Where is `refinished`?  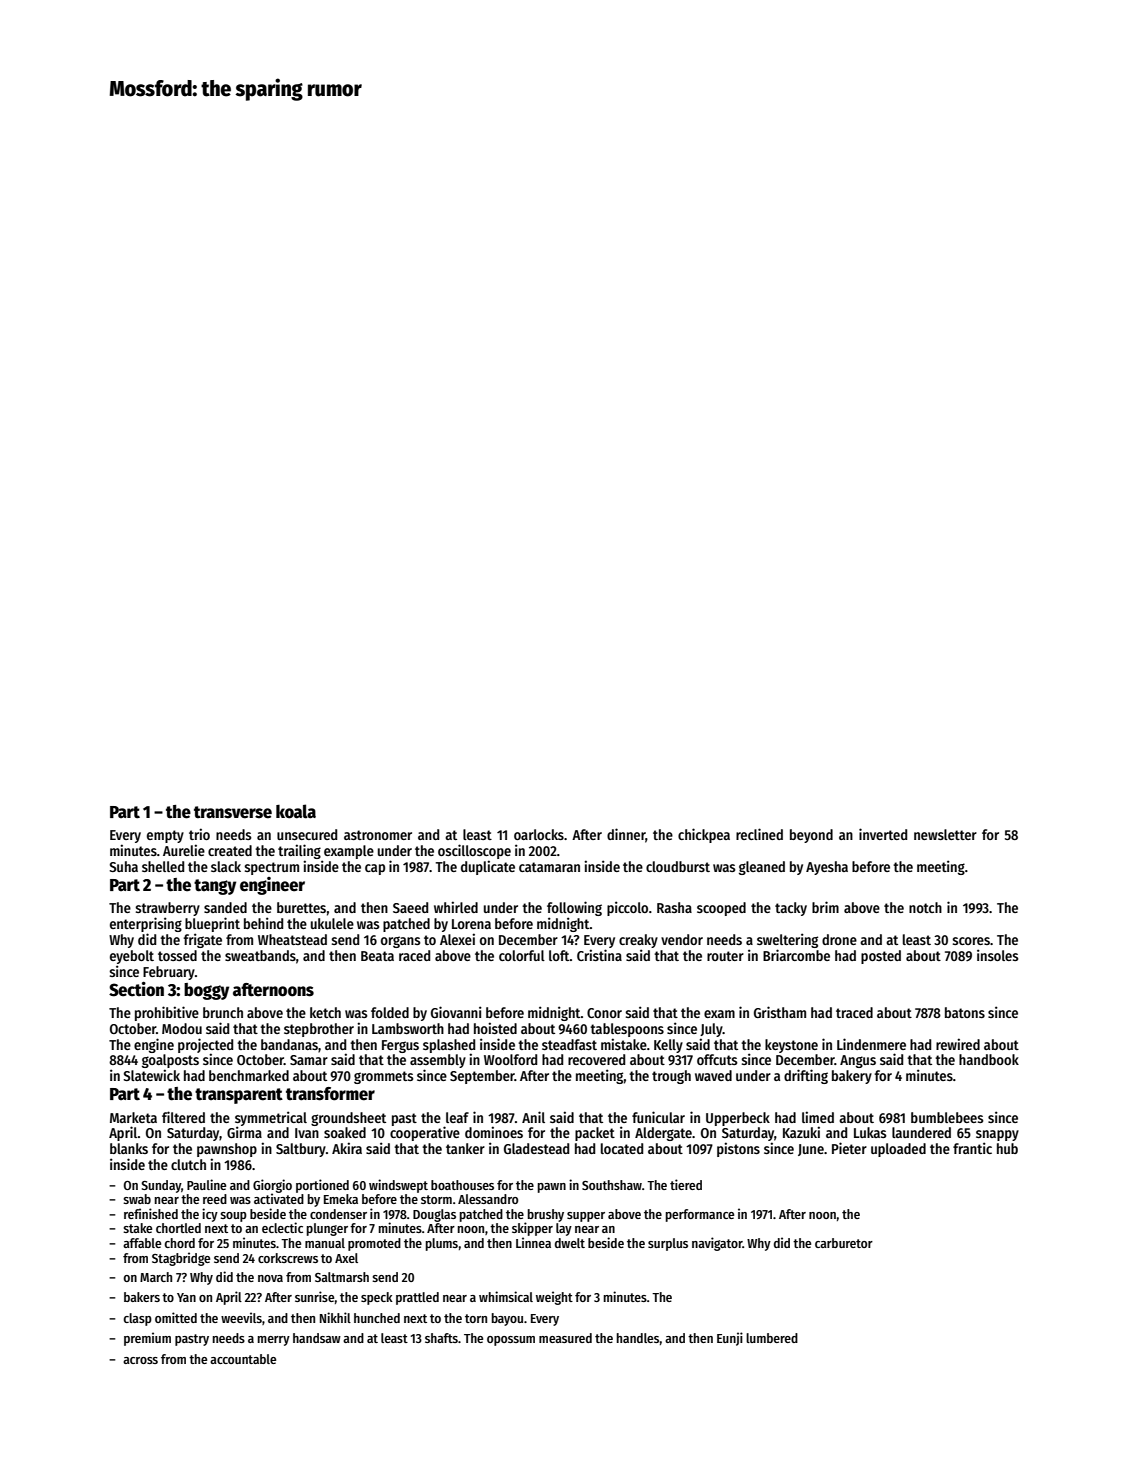 refinished is located at coordinates (151, 1213).
